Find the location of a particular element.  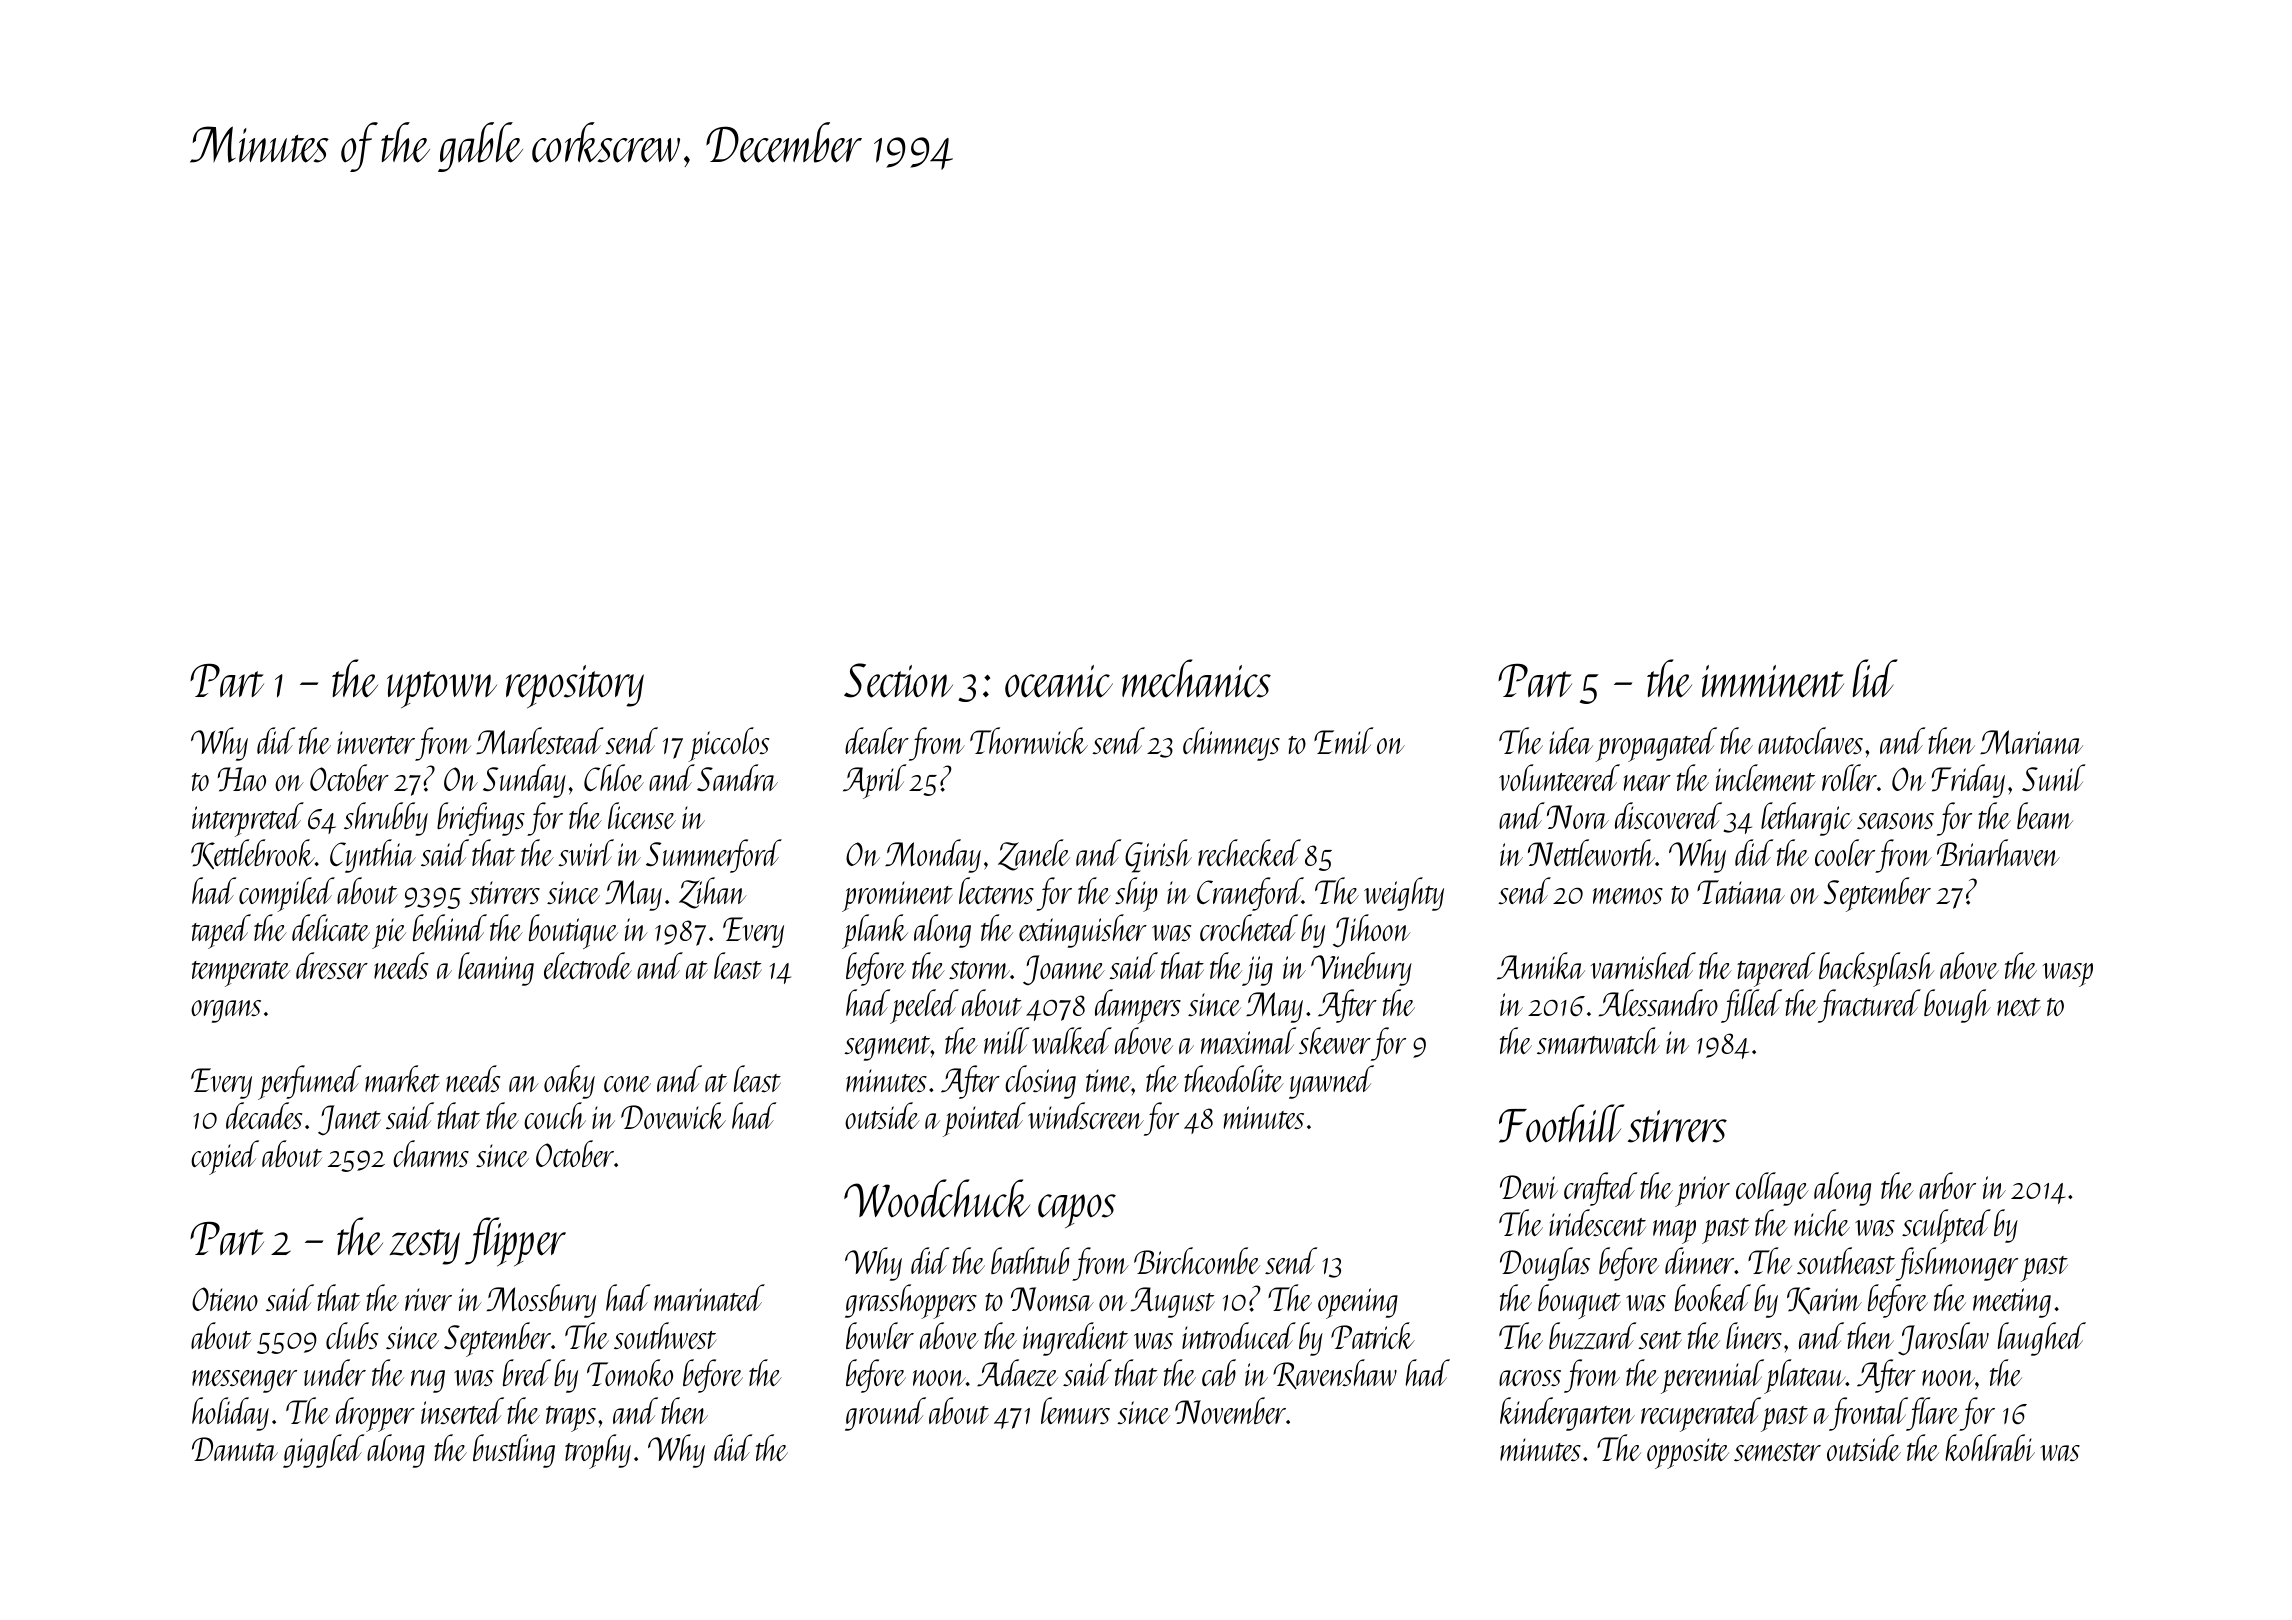

repository is located at coordinates (575, 686).
